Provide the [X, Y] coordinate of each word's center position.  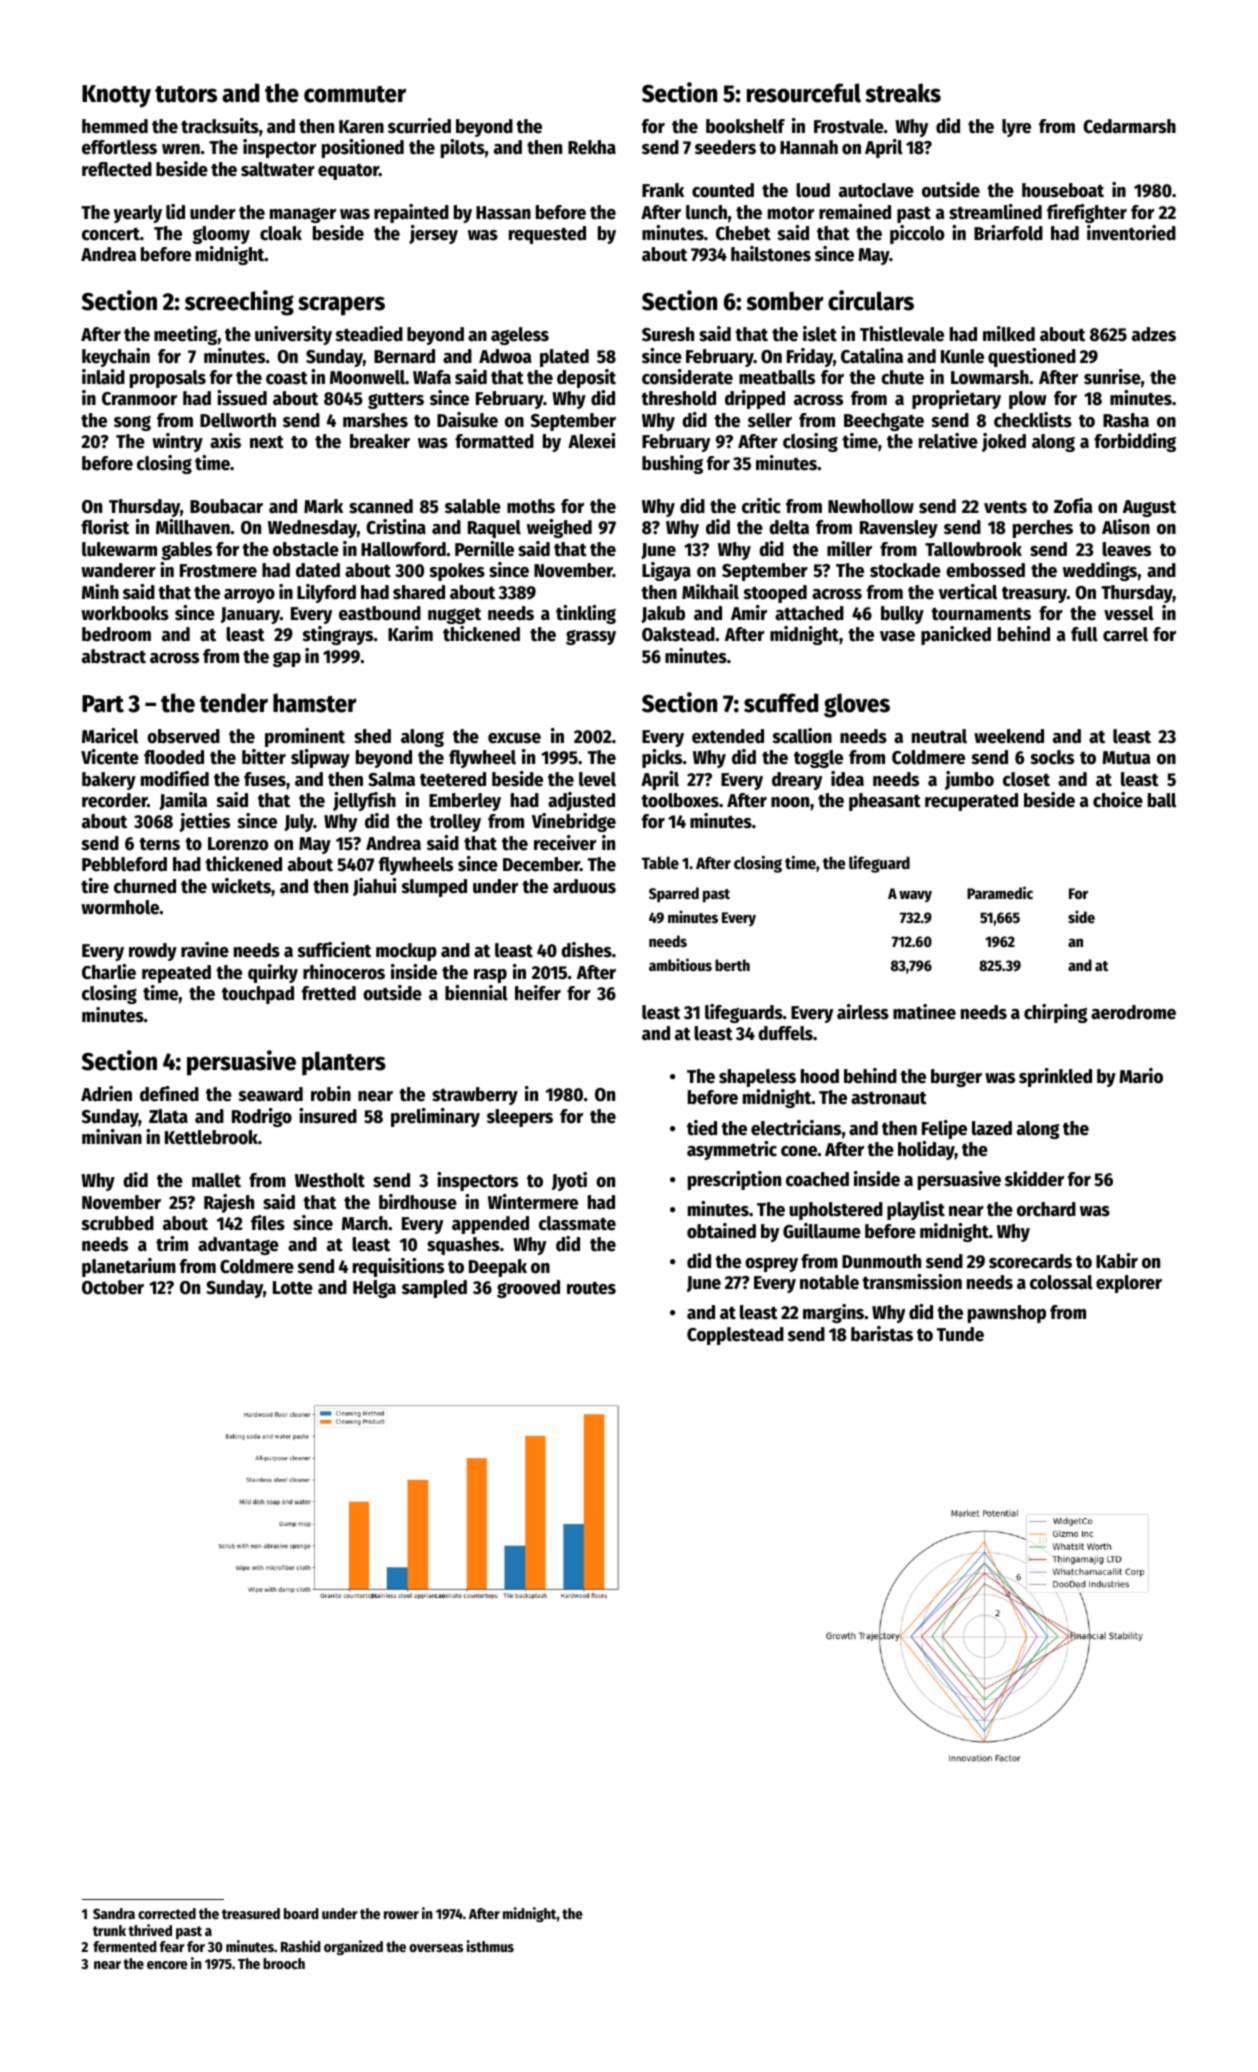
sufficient [334, 950]
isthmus [490, 1946]
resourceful [804, 93]
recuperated [971, 802]
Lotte [293, 1288]
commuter [355, 94]
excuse [514, 738]
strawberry [475, 1096]
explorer [1129, 1284]
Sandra [114, 1913]
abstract [114, 656]
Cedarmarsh [1129, 126]
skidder [1034, 1179]
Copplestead [735, 1336]
